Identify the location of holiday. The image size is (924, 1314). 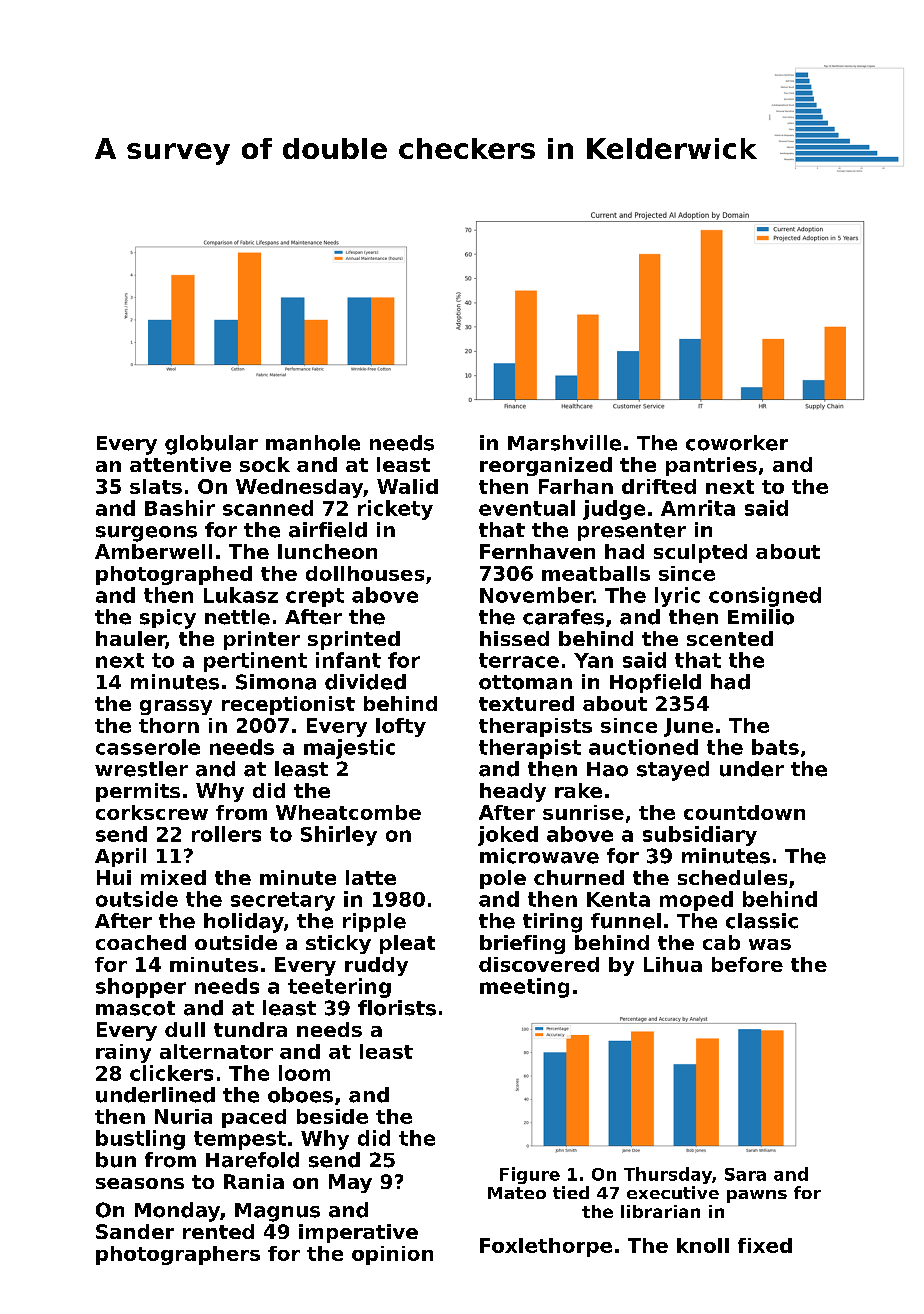
(244, 923).
